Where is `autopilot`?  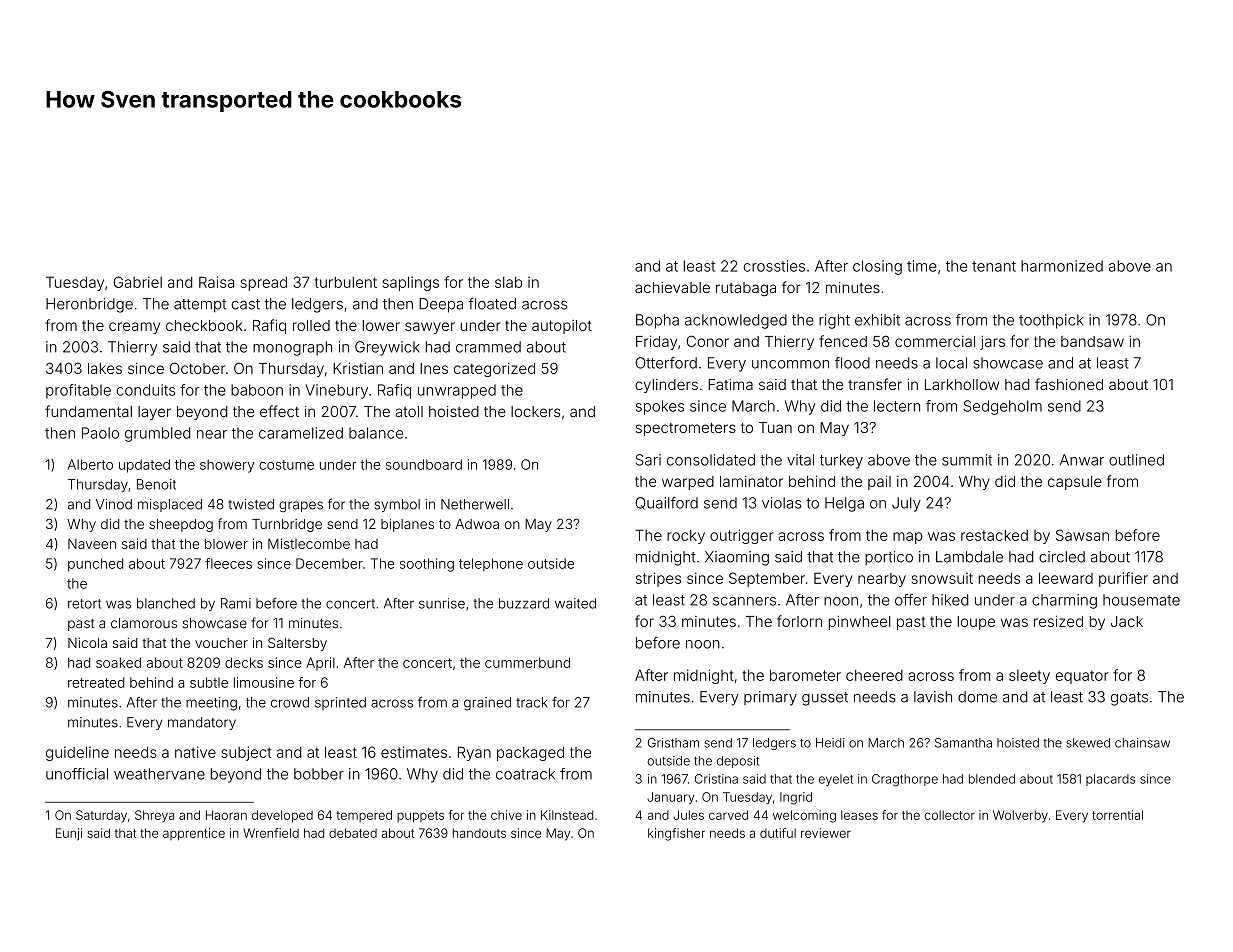 autopilot is located at coordinates (562, 327).
